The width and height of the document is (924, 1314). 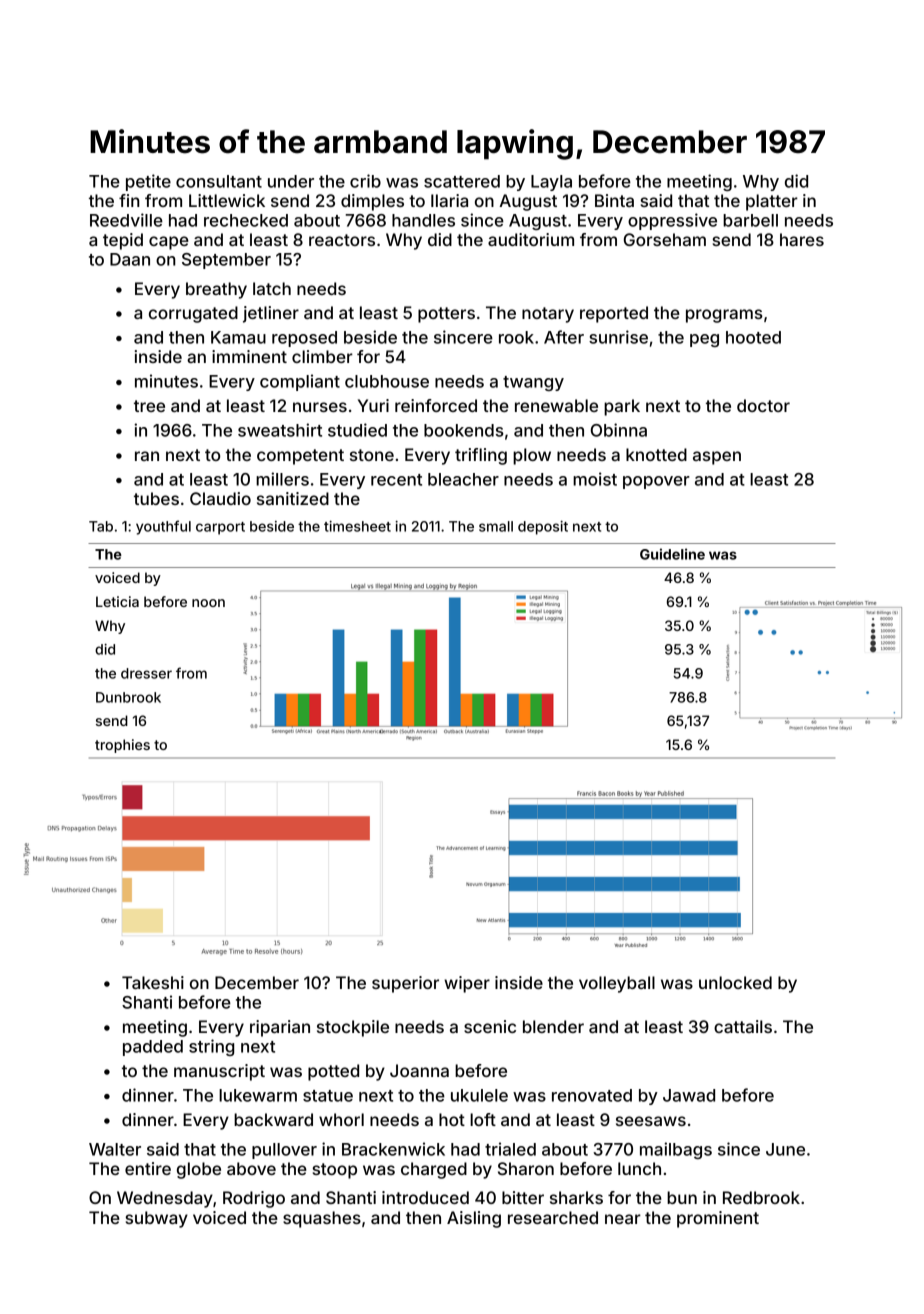 What do you see at coordinates (717, 458) in the document?
I see `aspen` at bounding box center [717, 458].
